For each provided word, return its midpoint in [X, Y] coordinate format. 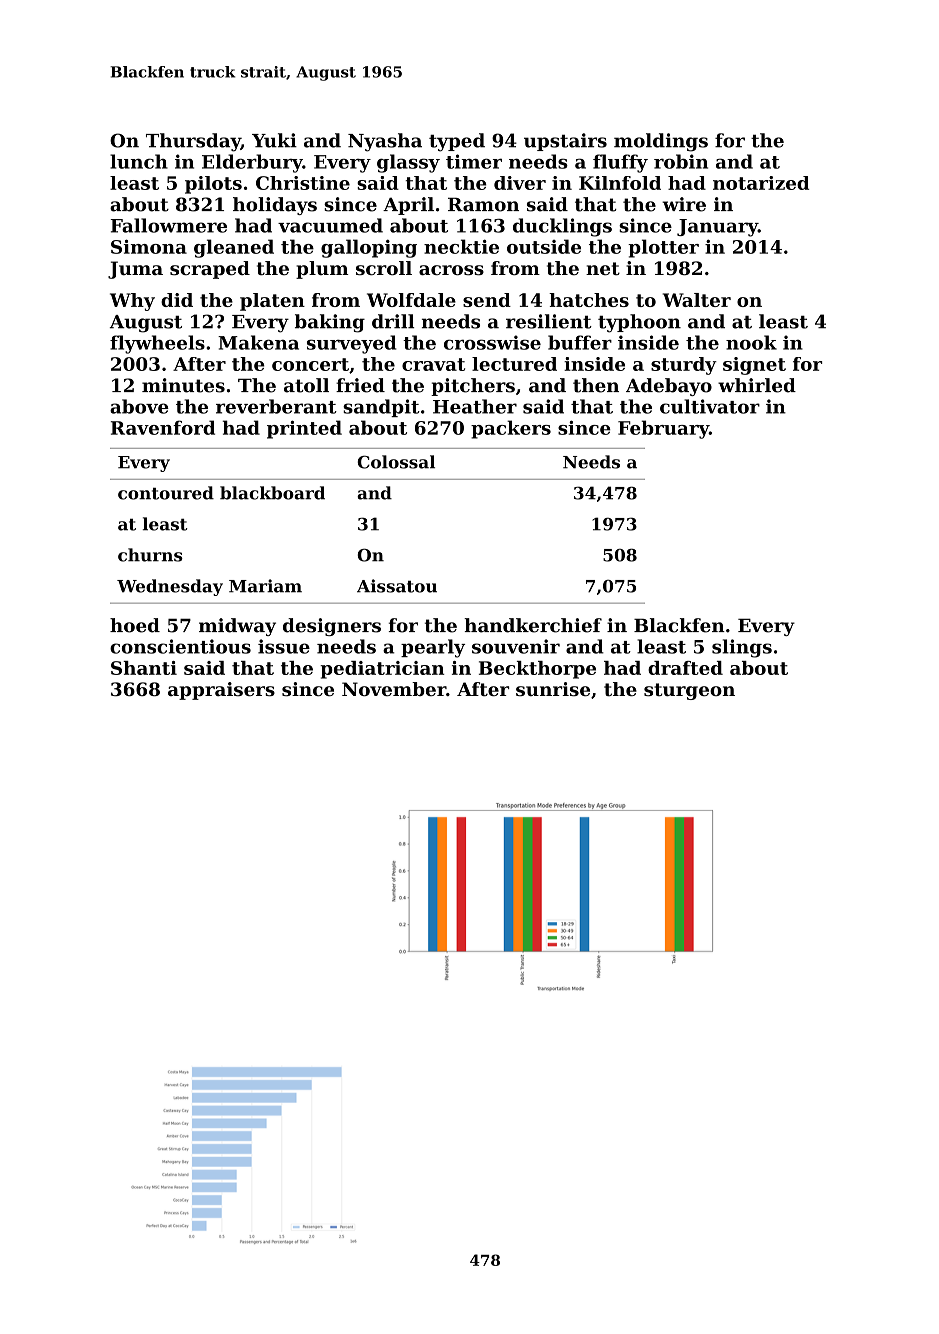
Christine [303, 183]
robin [681, 161]
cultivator [710, 406]
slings [742, 648]
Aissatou [397, 586]
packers [511, 429]
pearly [433, 648]
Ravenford [163, 427]
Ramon [483, 204]
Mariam [265, 586]
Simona [149, 246]
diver [520, 183]
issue [284, 646]
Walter [697, 300]
